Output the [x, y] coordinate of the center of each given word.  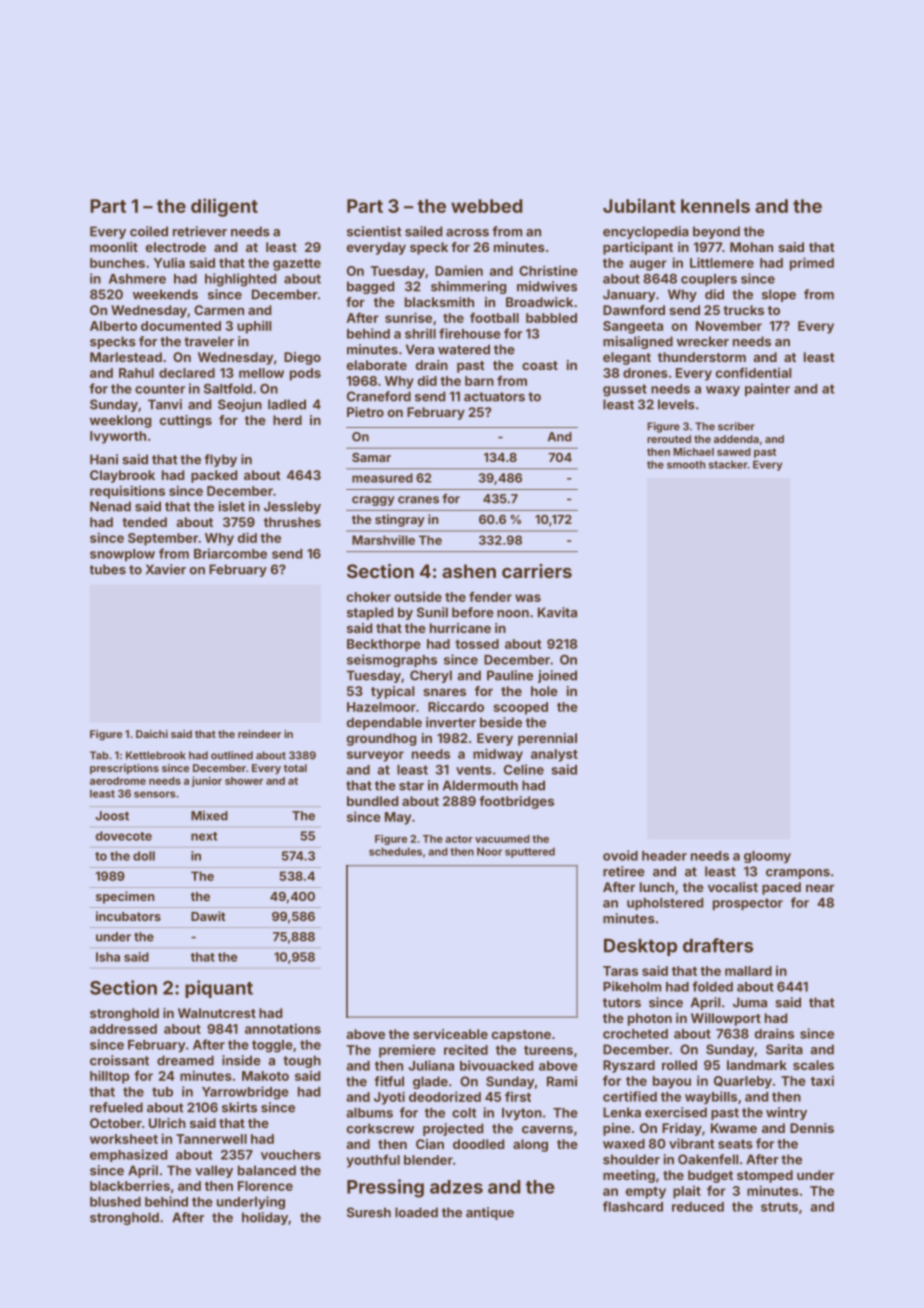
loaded [416, 1212]
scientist [374, 231]
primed [812, 264]
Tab [99, 755]
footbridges [516, 802]
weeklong [121, 421]
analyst [554, 755]
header [664, 856]
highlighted [240, 280]
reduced [698, 1207]
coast [540, 365]
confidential [753, 372]
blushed [115, 1202]
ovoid [620, 855]
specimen [125, 897]
